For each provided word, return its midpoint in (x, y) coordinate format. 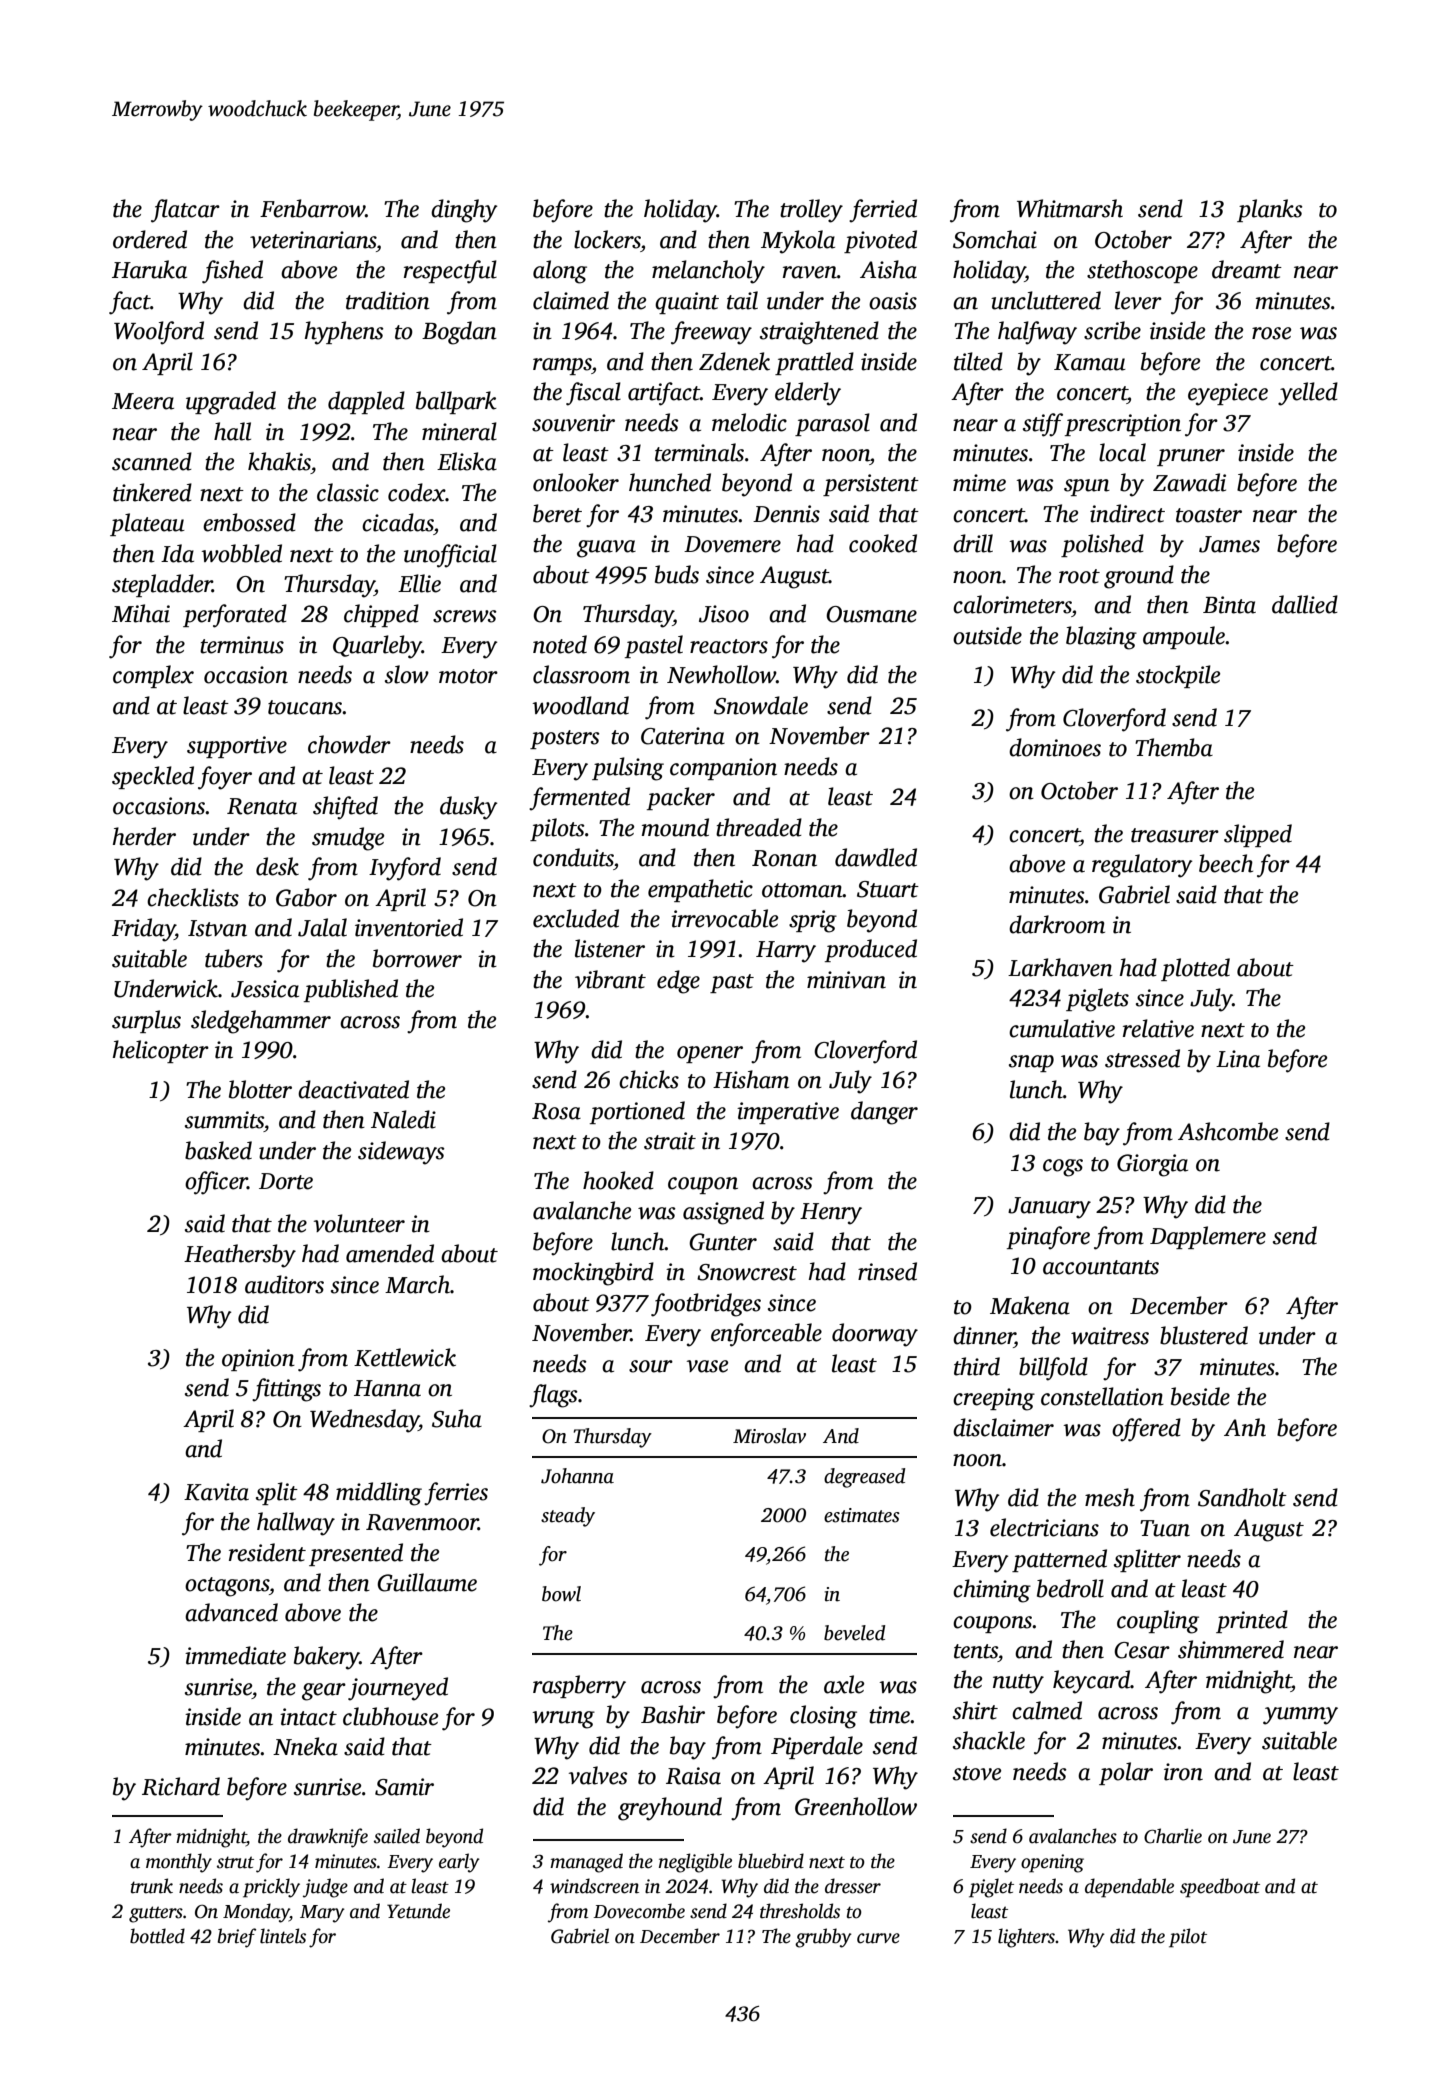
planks (1270, 210)
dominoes (1055, 747)
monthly (179, 1863)
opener (710, 1054)
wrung (563, 1720)
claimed (571, 300)
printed (1252, 1621)
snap (1031, 1063)
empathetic (700, 890)
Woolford (159, 333)
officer (216, 1183)
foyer (225, 778)
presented (356, 1554)
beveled (854, 1633)
